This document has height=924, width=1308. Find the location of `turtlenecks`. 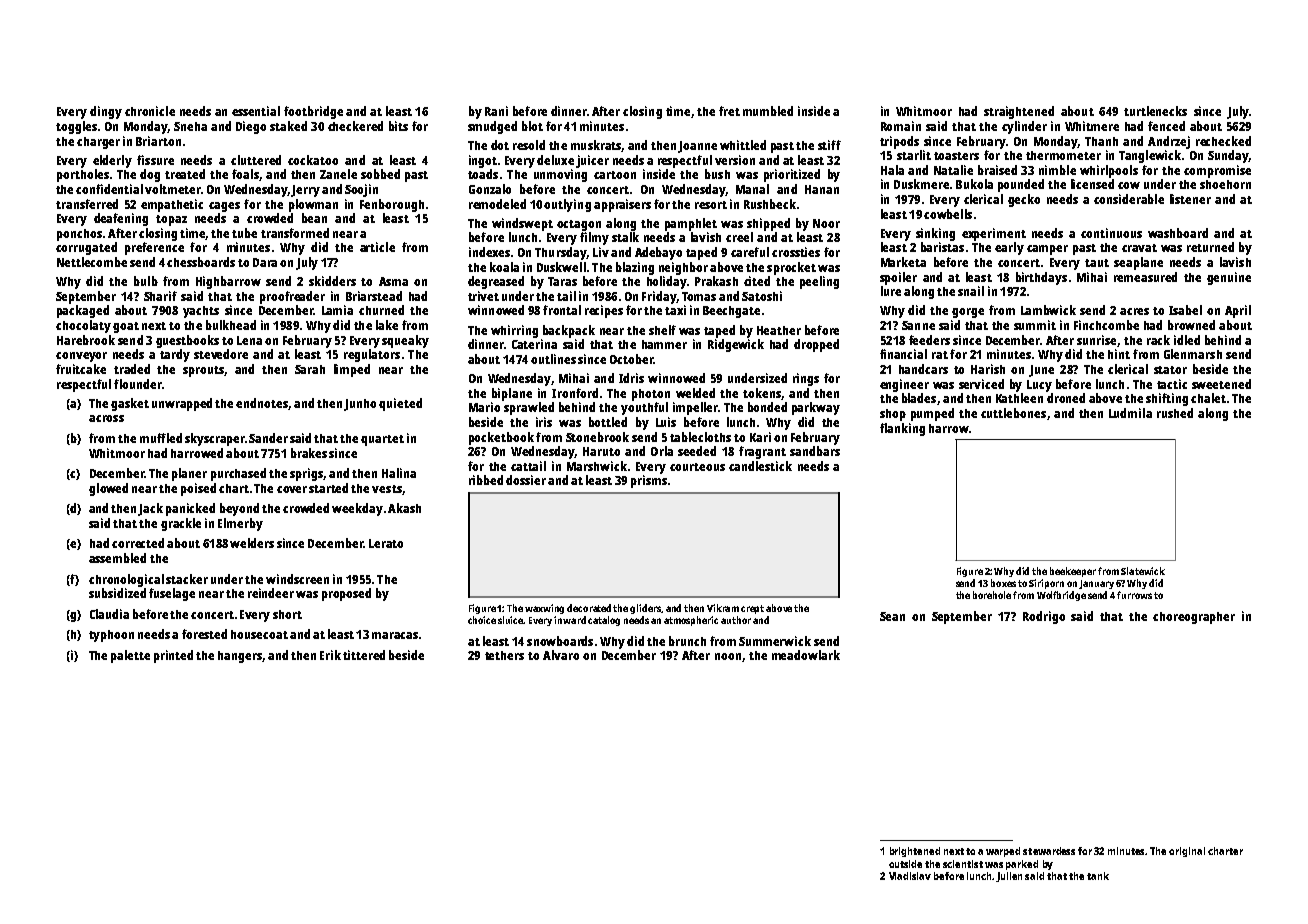

turtlenecks is located at coordinates (1155, 111).
